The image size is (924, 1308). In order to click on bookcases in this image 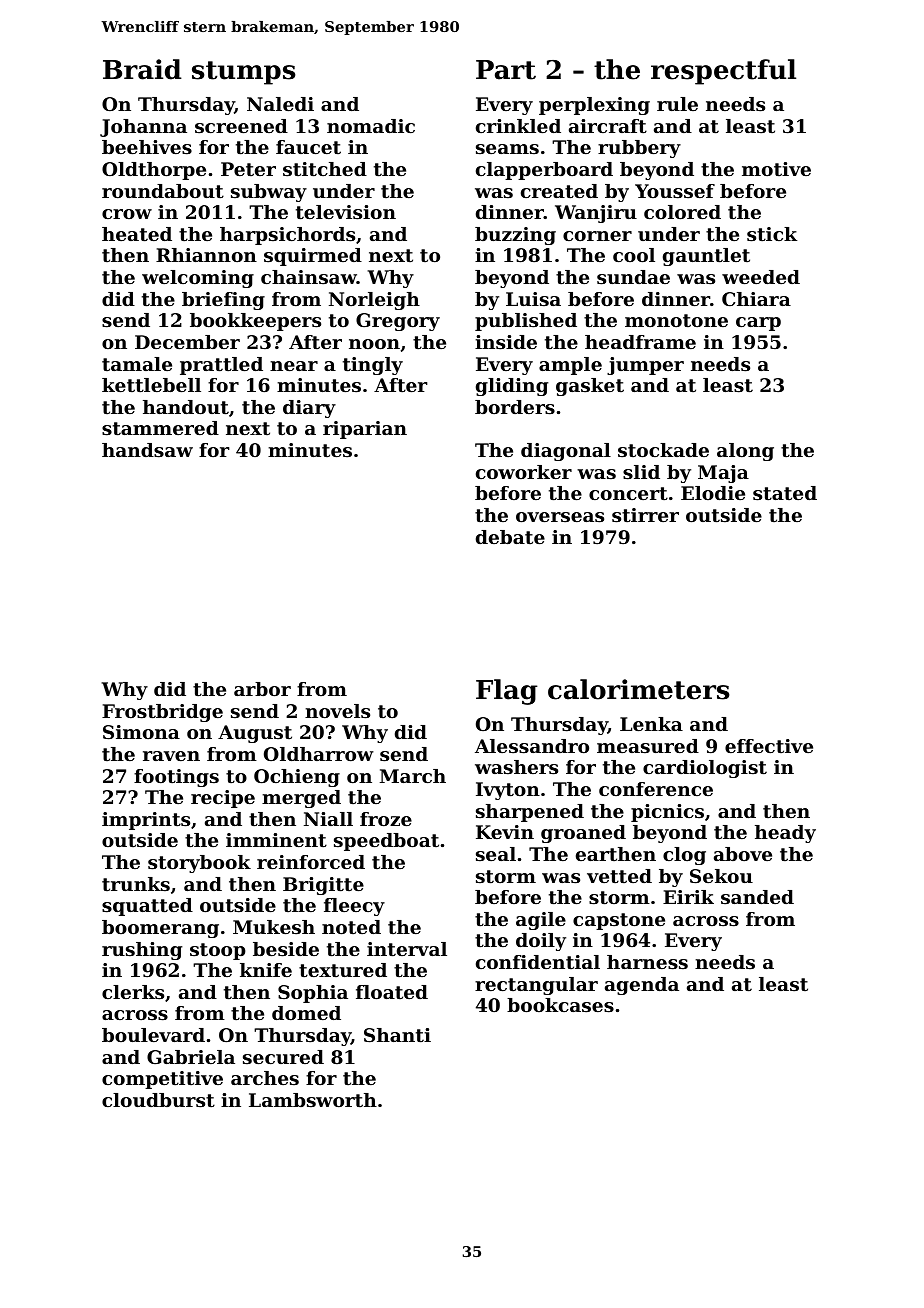, I will do `click(560, 1005)`.
